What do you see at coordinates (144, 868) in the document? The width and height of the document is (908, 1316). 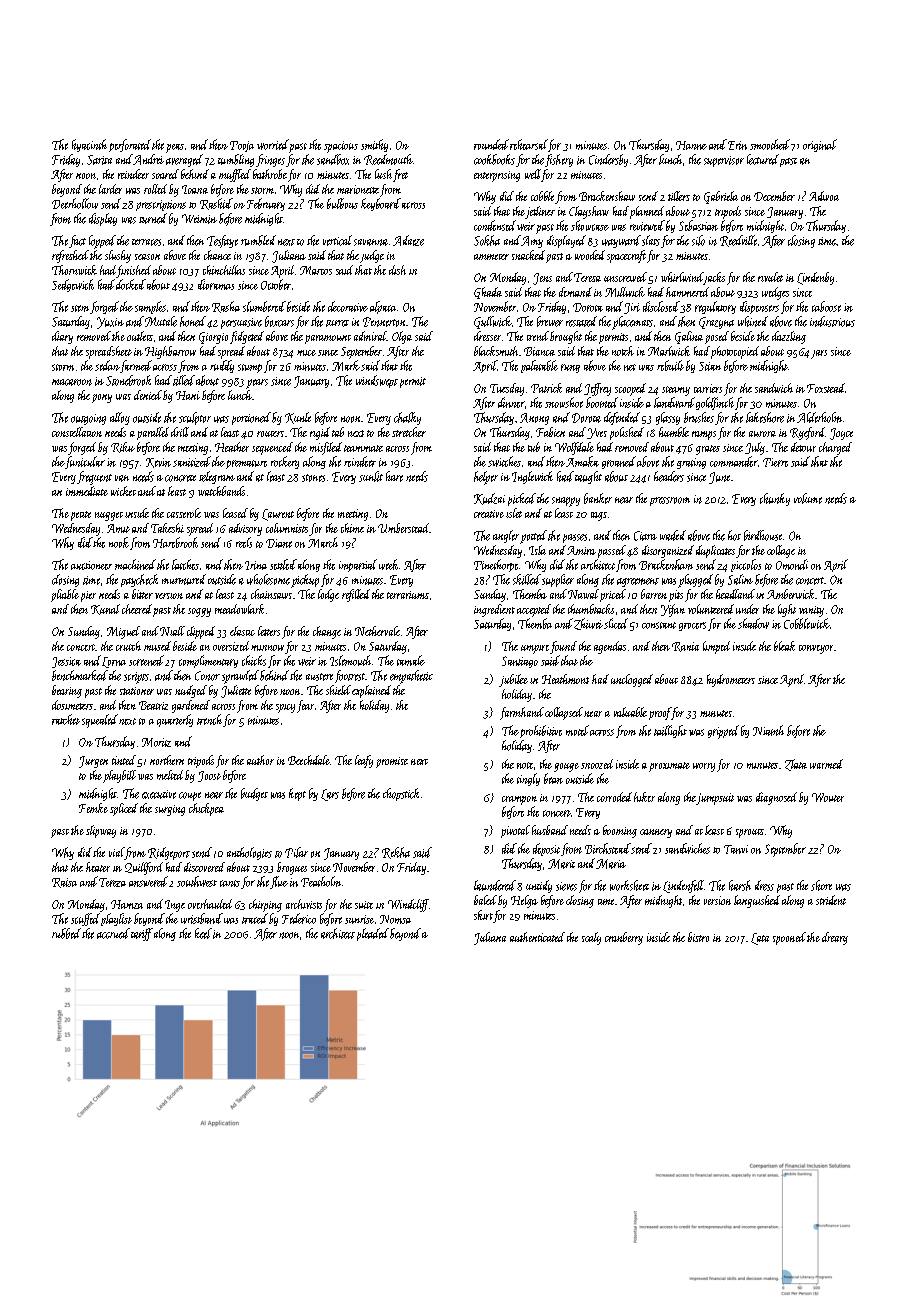 I see `Quillford` at bounding box center [144, 868].
